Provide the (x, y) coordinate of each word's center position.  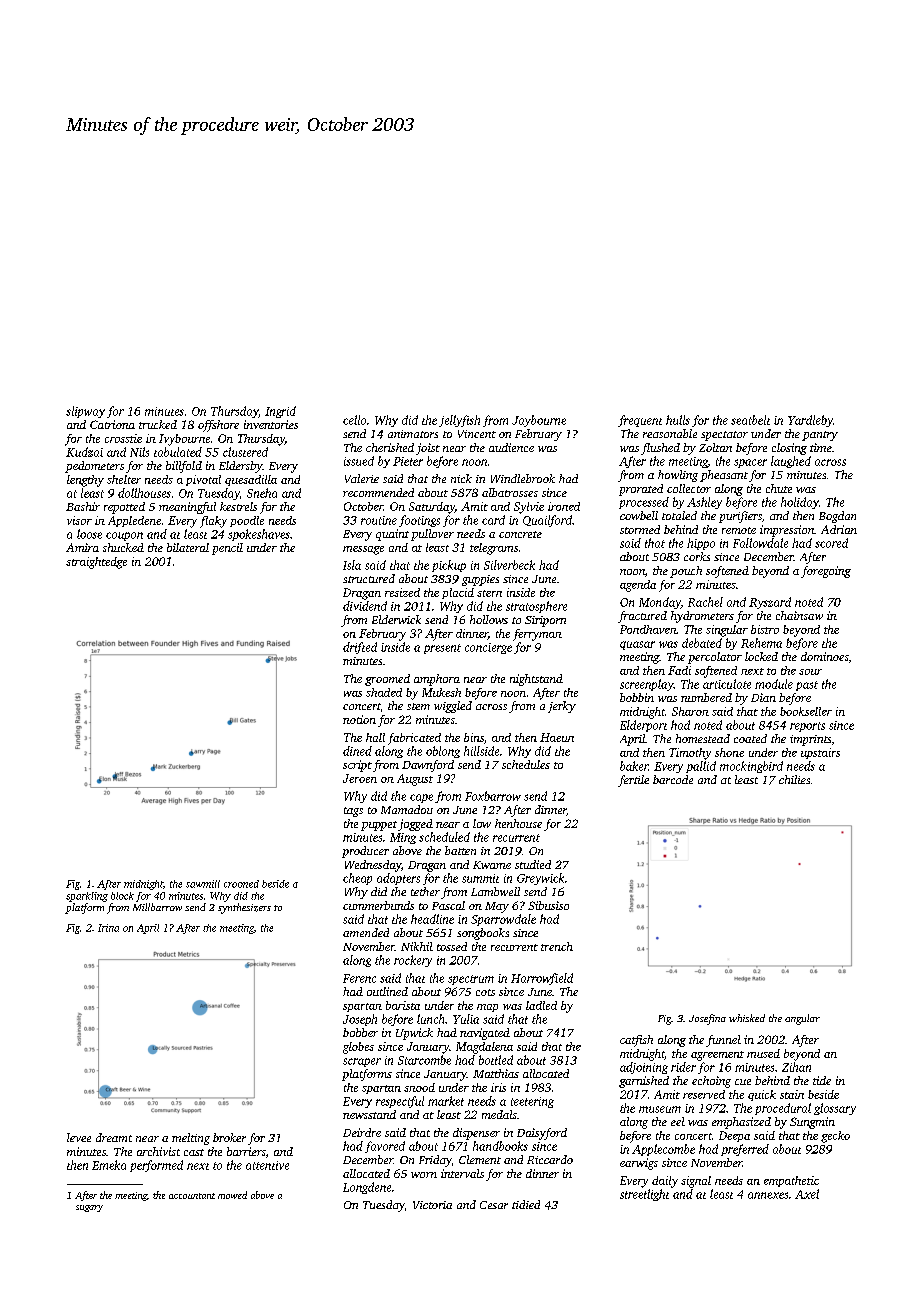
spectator (724, 436)
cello (354, 420)
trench (557, 946)
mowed (232, 1195)
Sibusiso (548, 905)
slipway (85, 412)
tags (353, 812)
